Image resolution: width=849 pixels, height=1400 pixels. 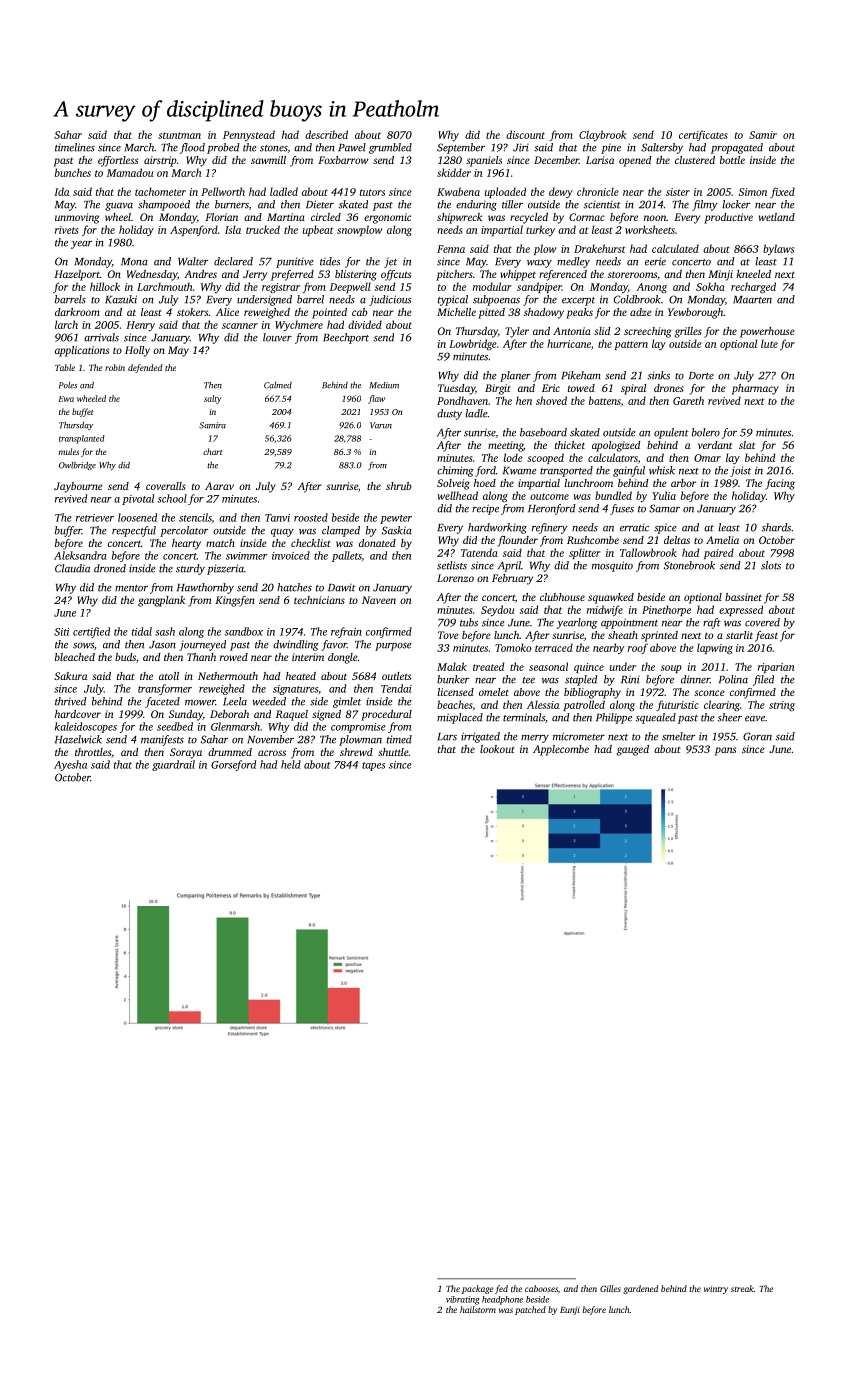 I want to click on vibrating, so click(x=463, y=1300).
